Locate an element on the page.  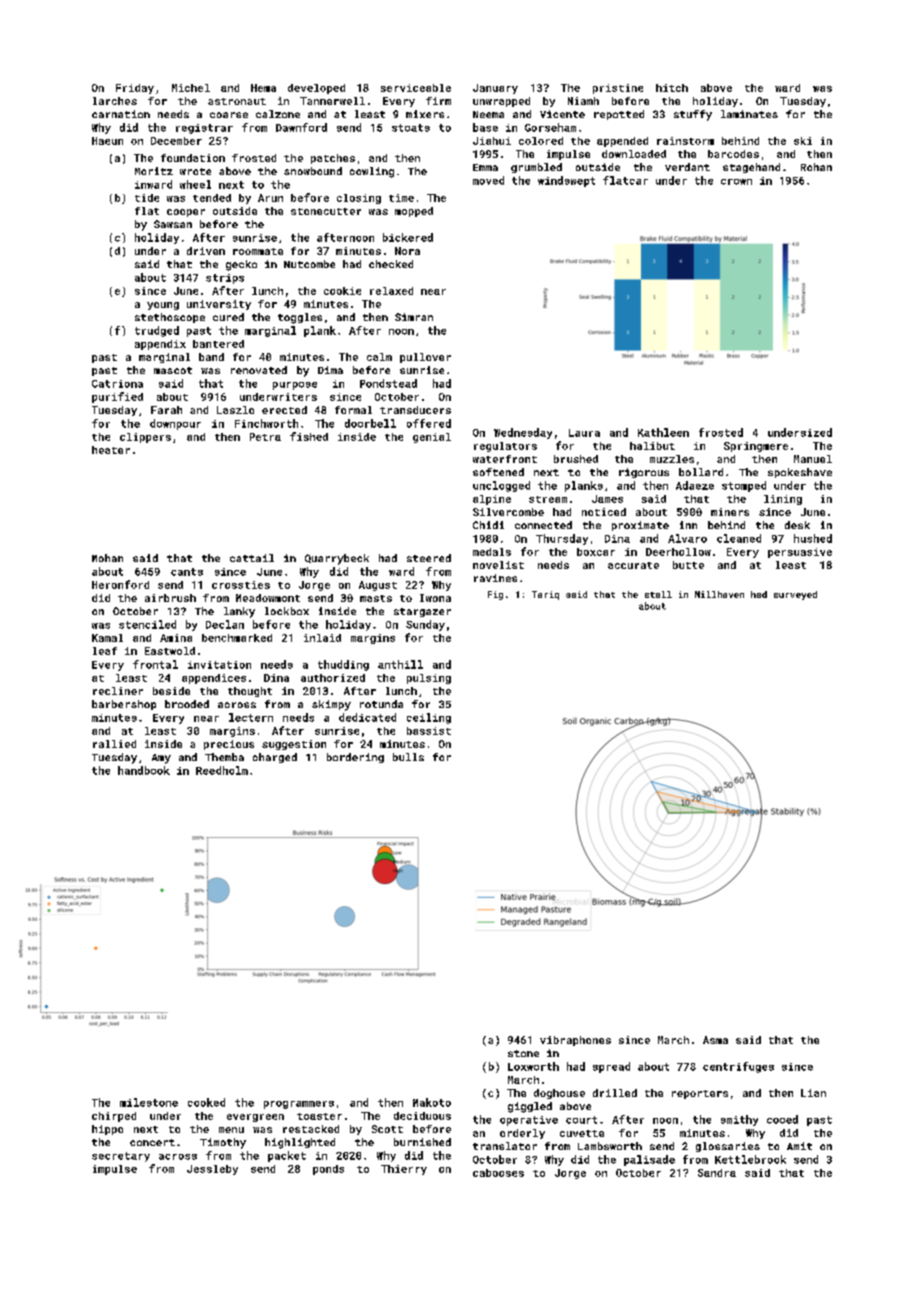
Moritz is located at coordinates (154, 171).
